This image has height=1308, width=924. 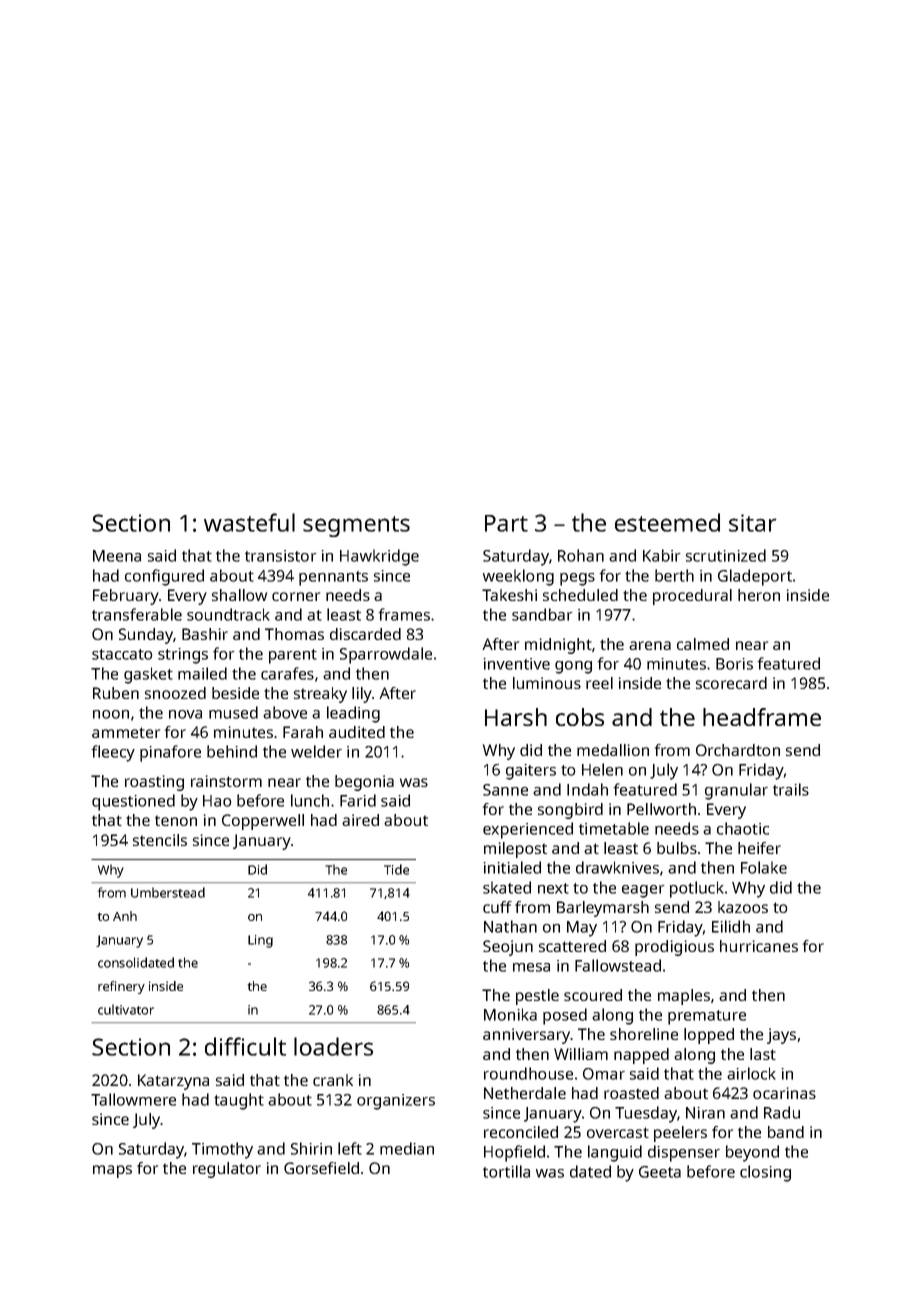 What do you see at coordinates (510, 1014) in the image?
I see `Monika` at bounding box center [510, 1014].
